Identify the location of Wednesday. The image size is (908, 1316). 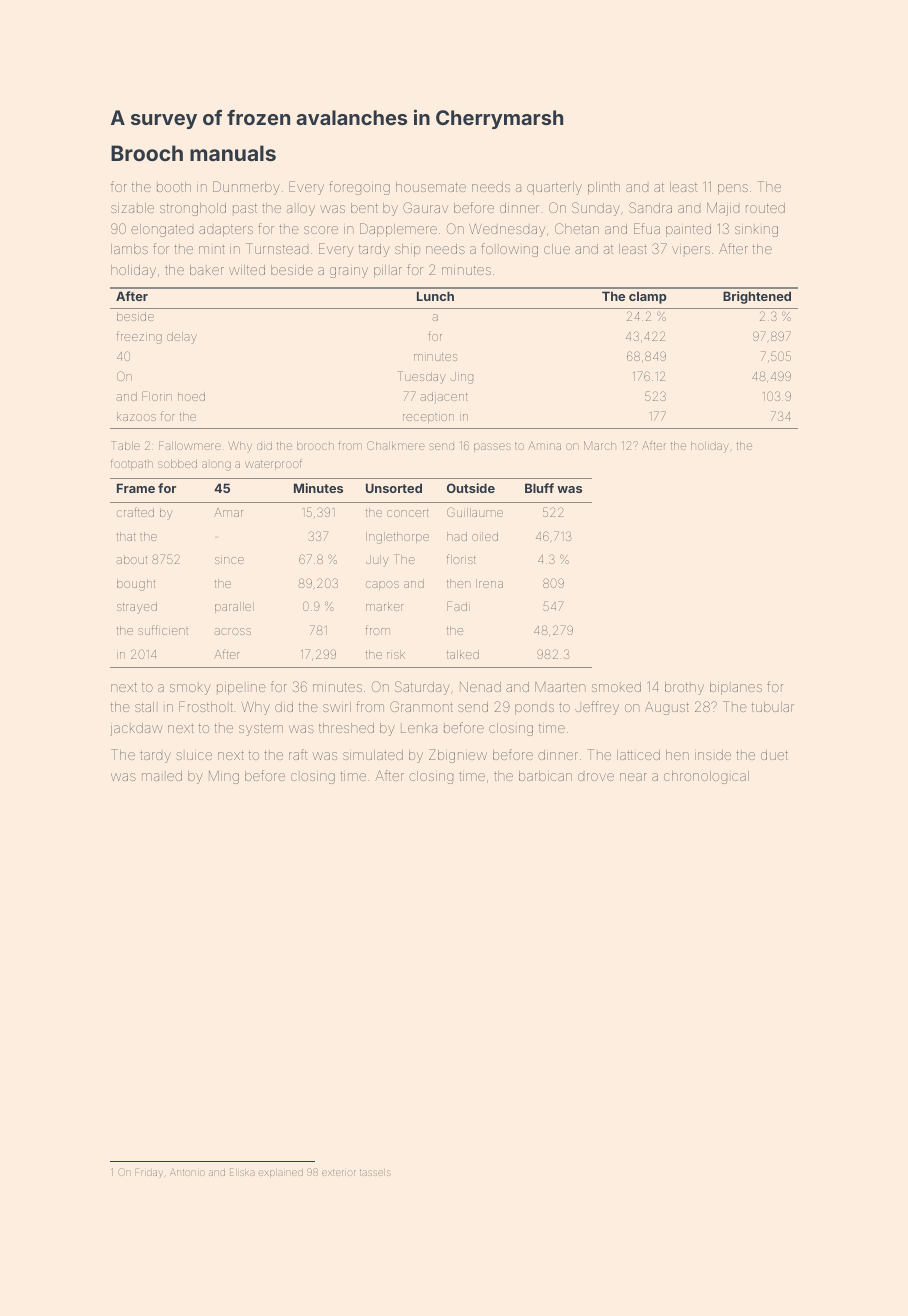
(507, 230).
